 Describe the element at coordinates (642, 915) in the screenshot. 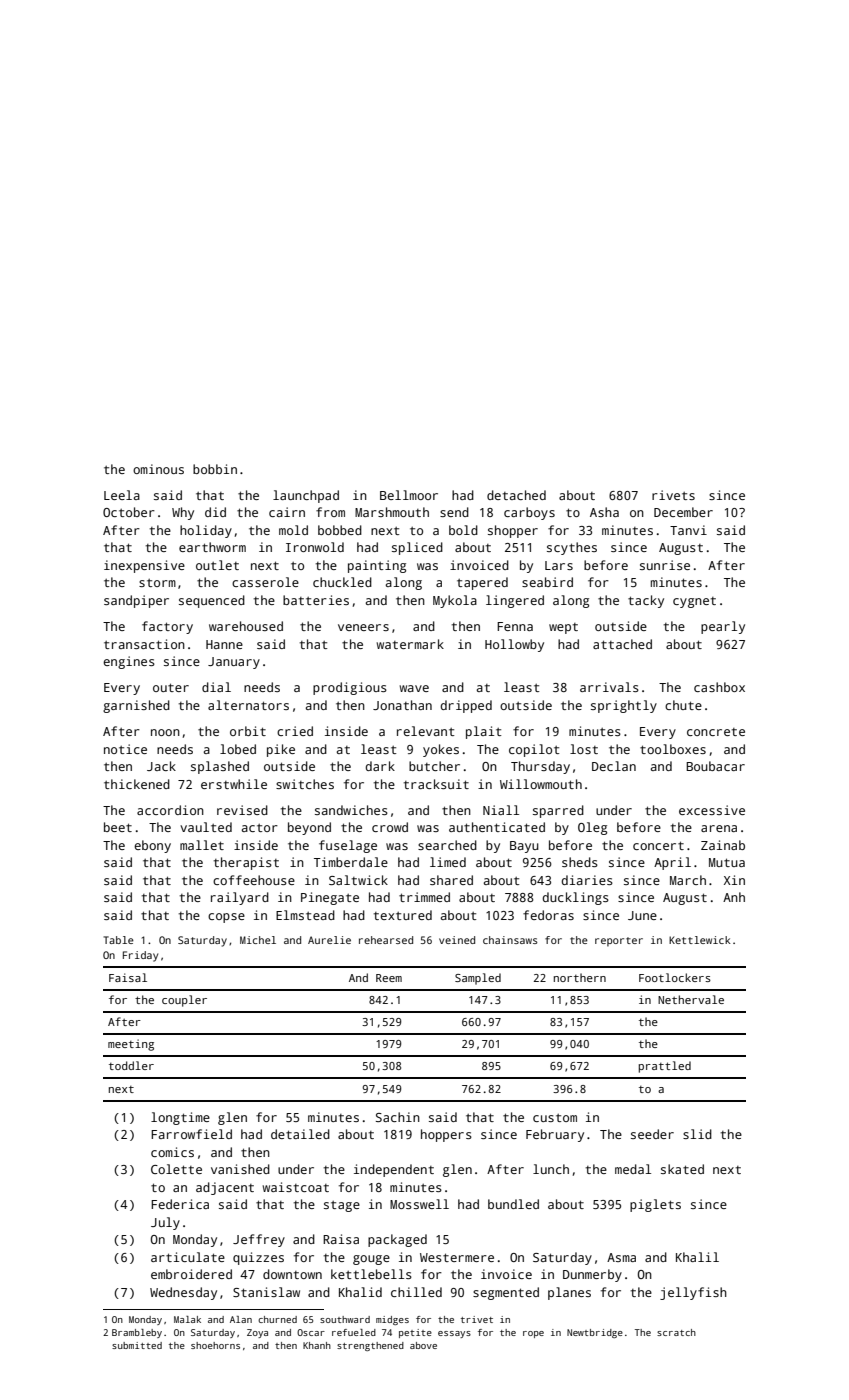

I see `June` at that location.
